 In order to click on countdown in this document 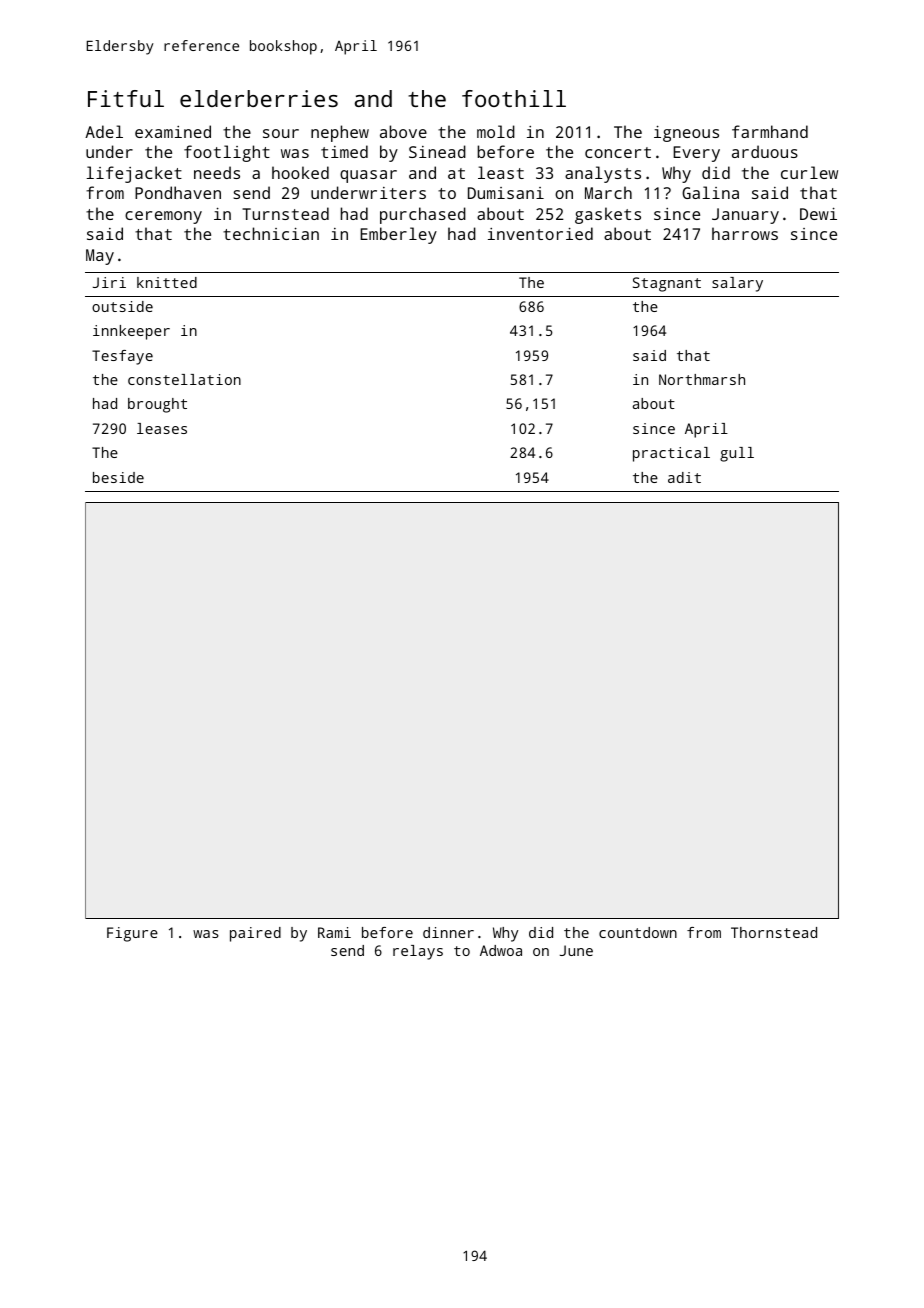, I will do `click(638, 932)`.
